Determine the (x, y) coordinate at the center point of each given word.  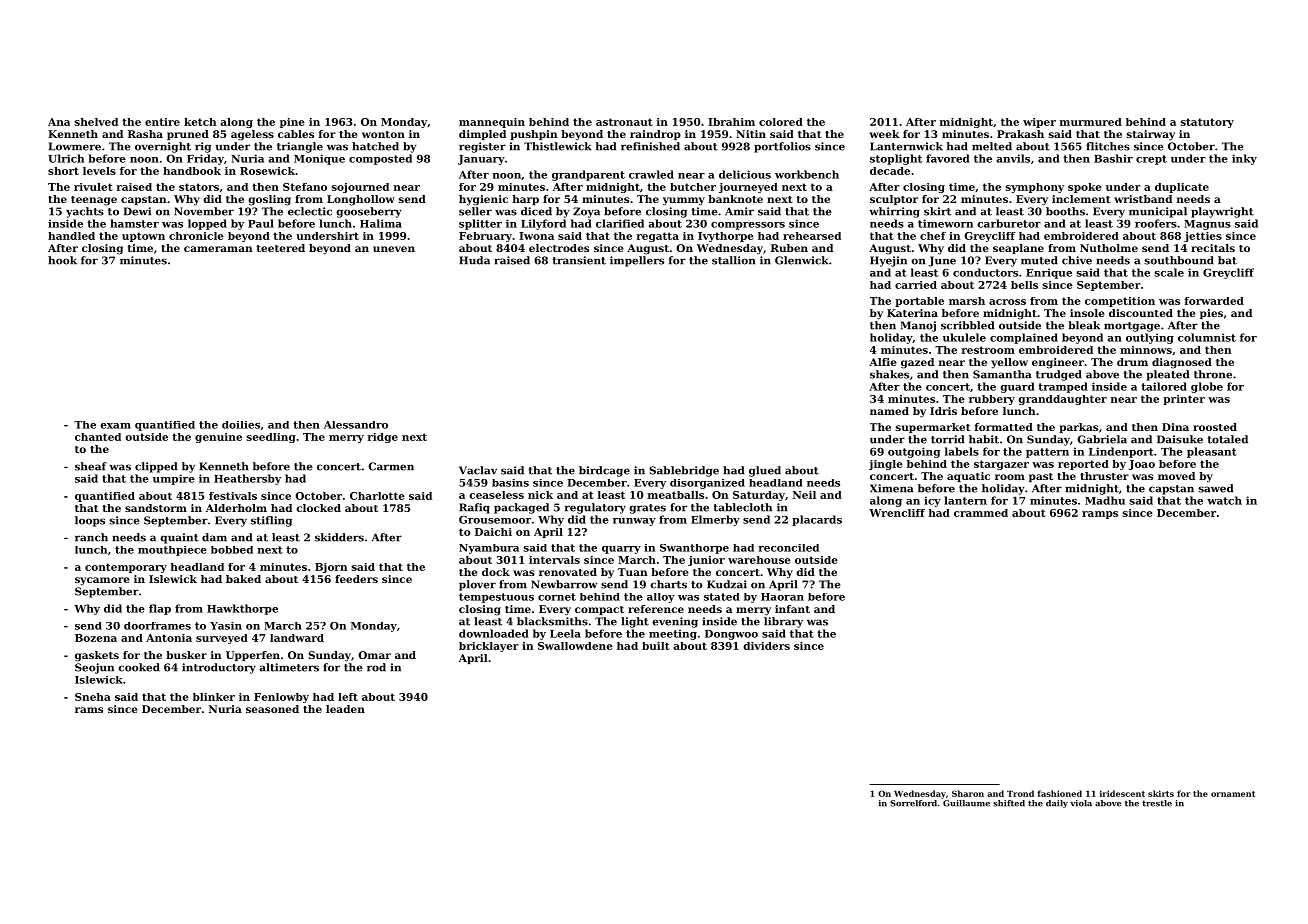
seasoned (272, 709)
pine (292, 123)
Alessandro (356, 425)
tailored (1164, 386)
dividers (767, 646)
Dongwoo (731, 635)
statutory (1207, 123)
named (889, 411)
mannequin (492, 123)
